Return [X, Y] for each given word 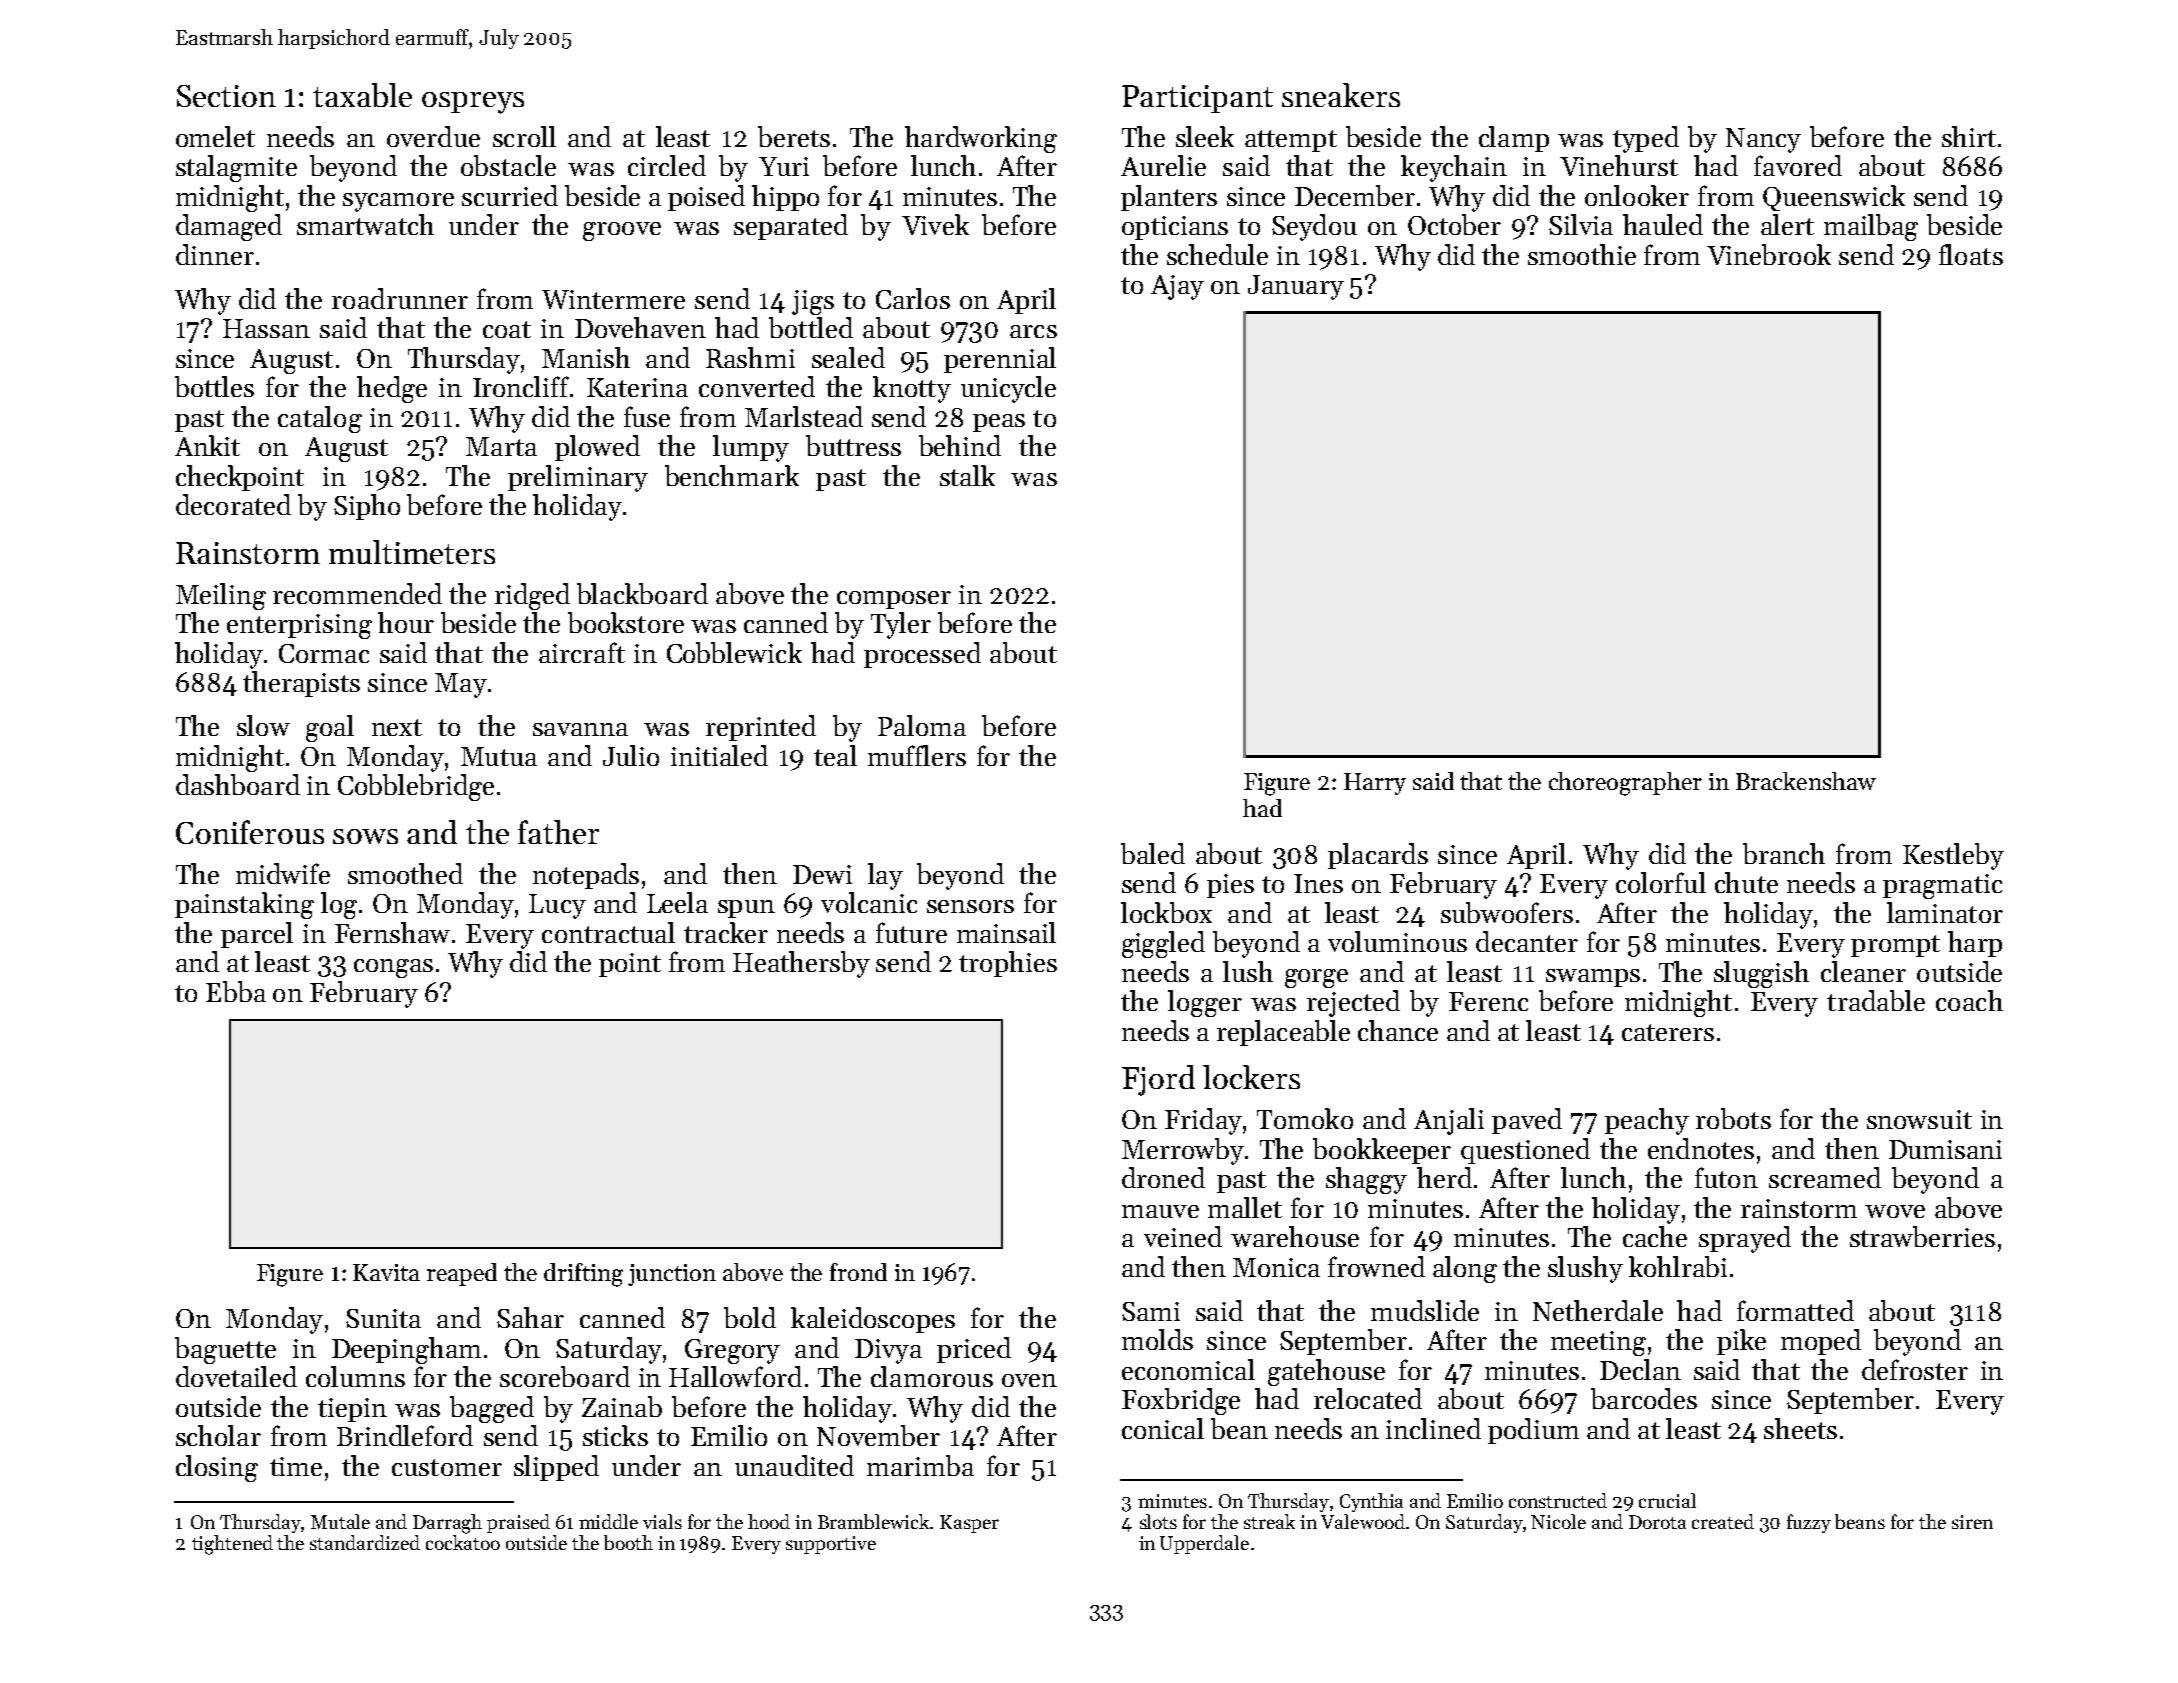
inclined [1433, 1428]
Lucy [557, 906]
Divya [888, 1351]
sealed [848, 357]
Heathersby [801, 964]
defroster [1915, 1369]
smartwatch [365, 224]
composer [894, 600]
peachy [1647, 1121]
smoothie [1582, 254]
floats [1971, 254]
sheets [1800, 1428]
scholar [218, 1435]
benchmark [732, 475]
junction [672, 1275]
